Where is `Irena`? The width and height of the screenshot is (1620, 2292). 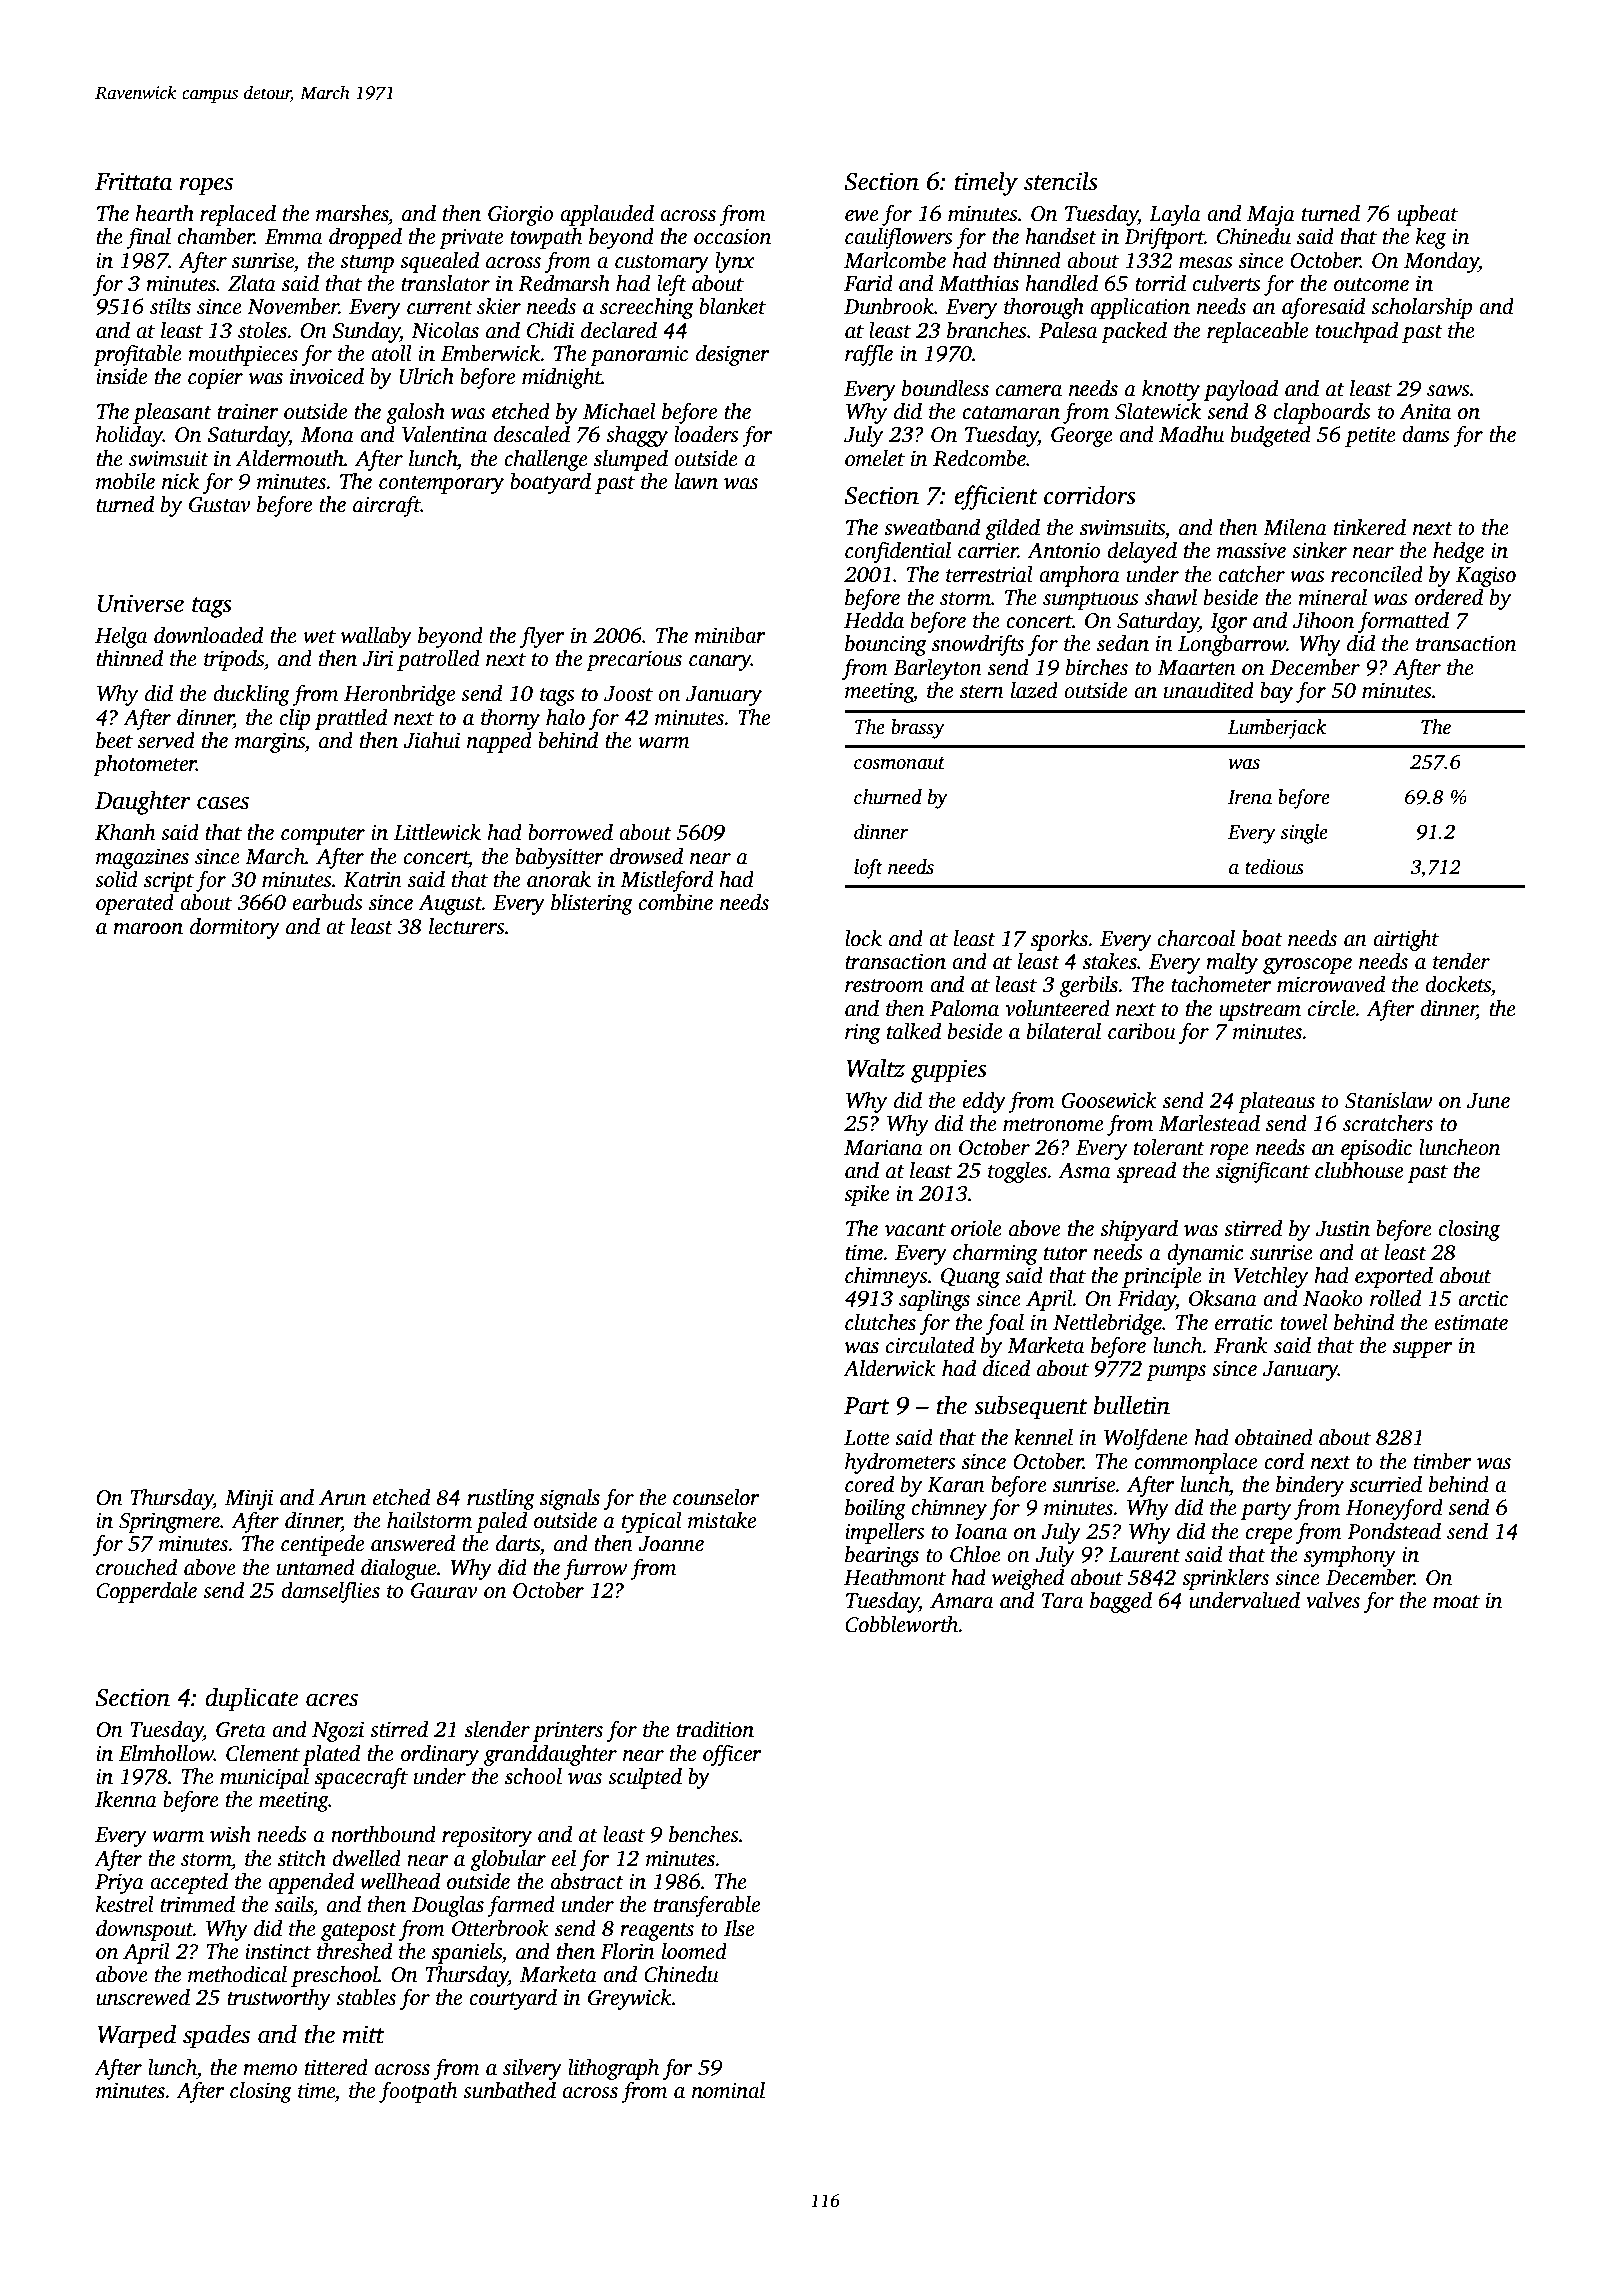
Irena is located at coordinates (1250, 797).
